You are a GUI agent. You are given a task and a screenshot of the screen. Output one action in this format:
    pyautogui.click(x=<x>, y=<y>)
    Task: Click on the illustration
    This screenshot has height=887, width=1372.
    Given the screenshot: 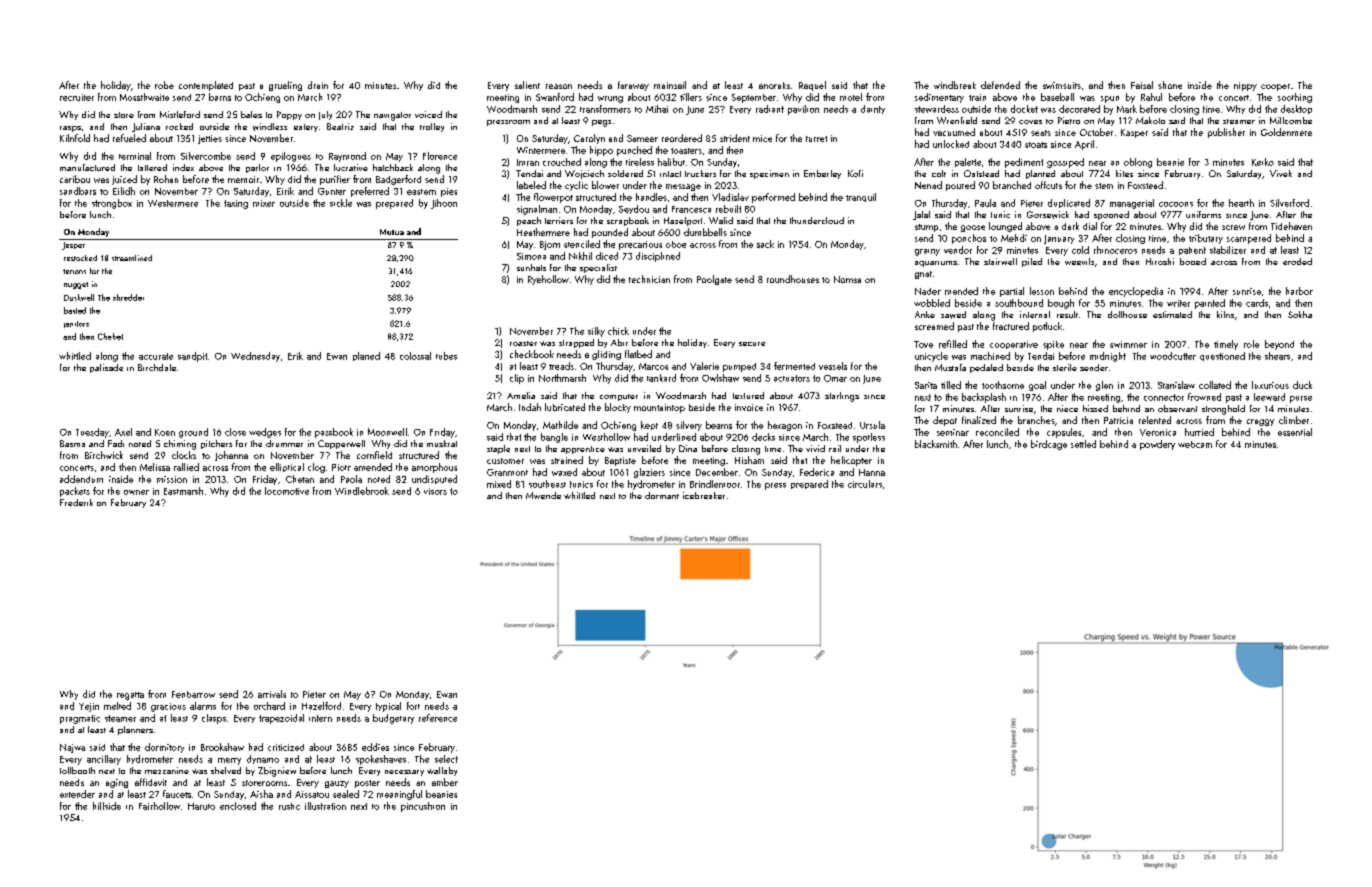 What is the action you would take?
    pyautogui.click(x=325, y=806)
